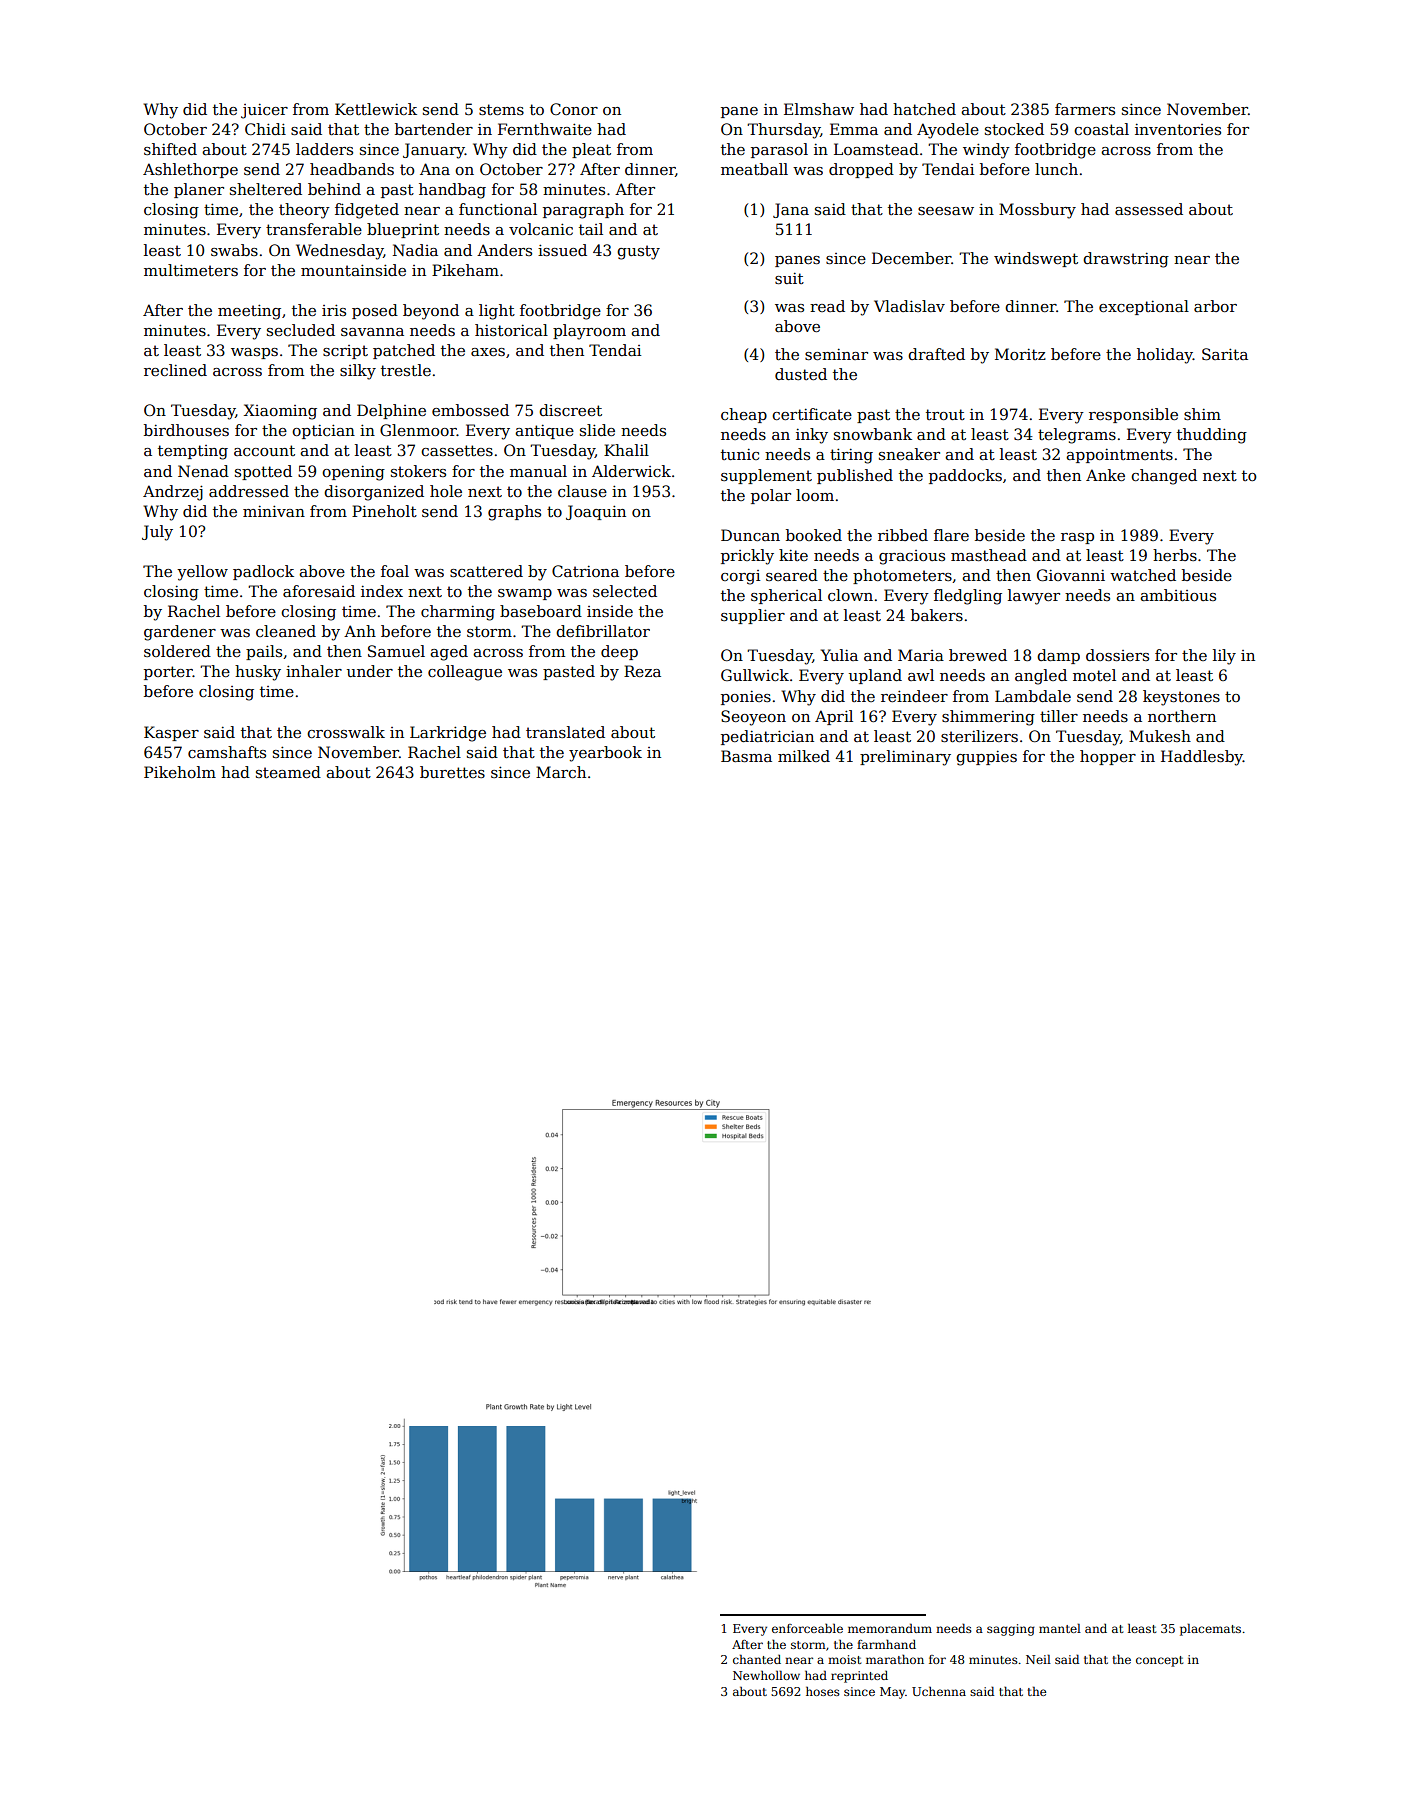 This screenshot has width=1401, height=1813. Describe the element at coordinates (171, 733) in the screenshot. I see `Kasper` at that location.
